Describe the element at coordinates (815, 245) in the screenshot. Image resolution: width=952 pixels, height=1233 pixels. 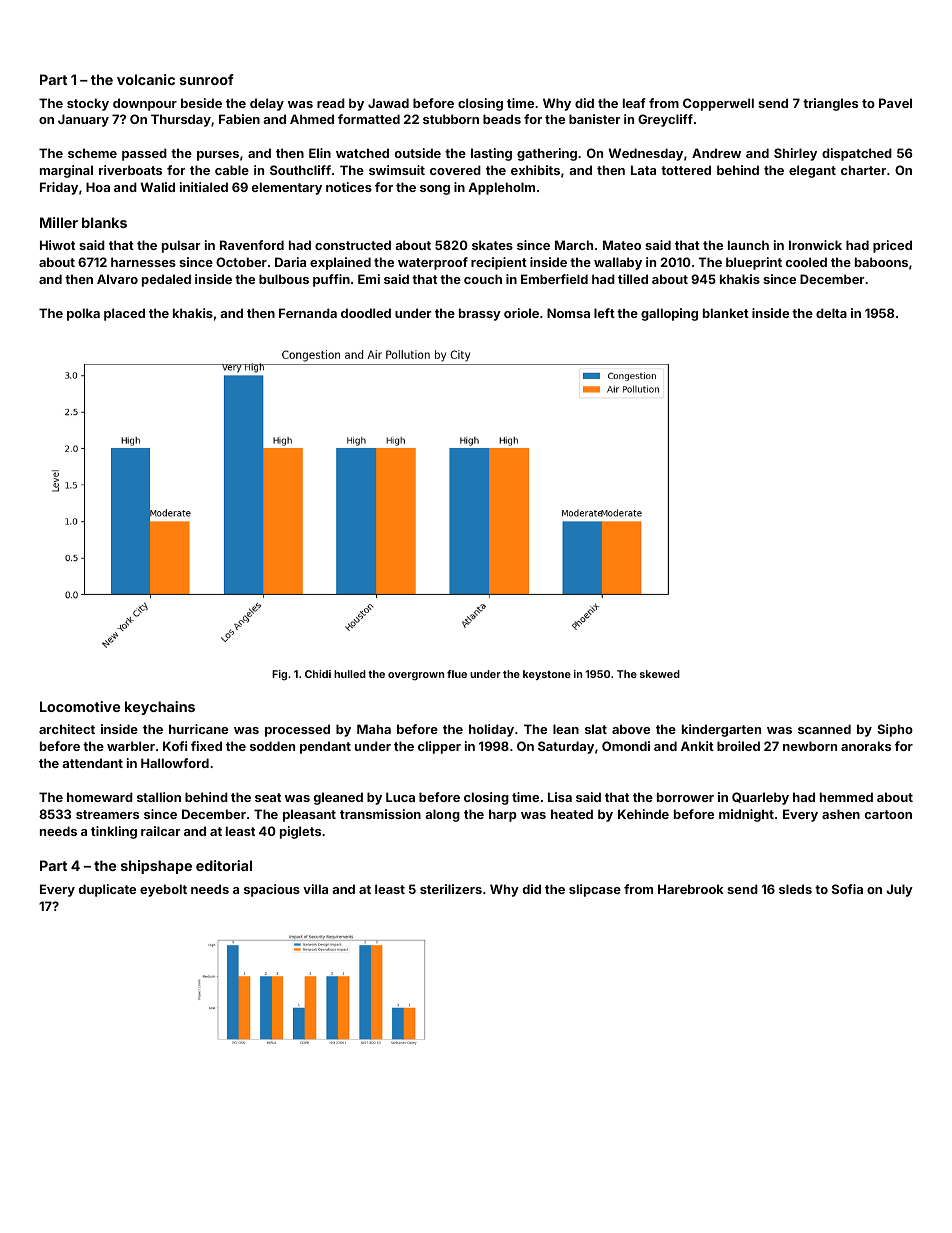
I see `Ironwick` at that location.
